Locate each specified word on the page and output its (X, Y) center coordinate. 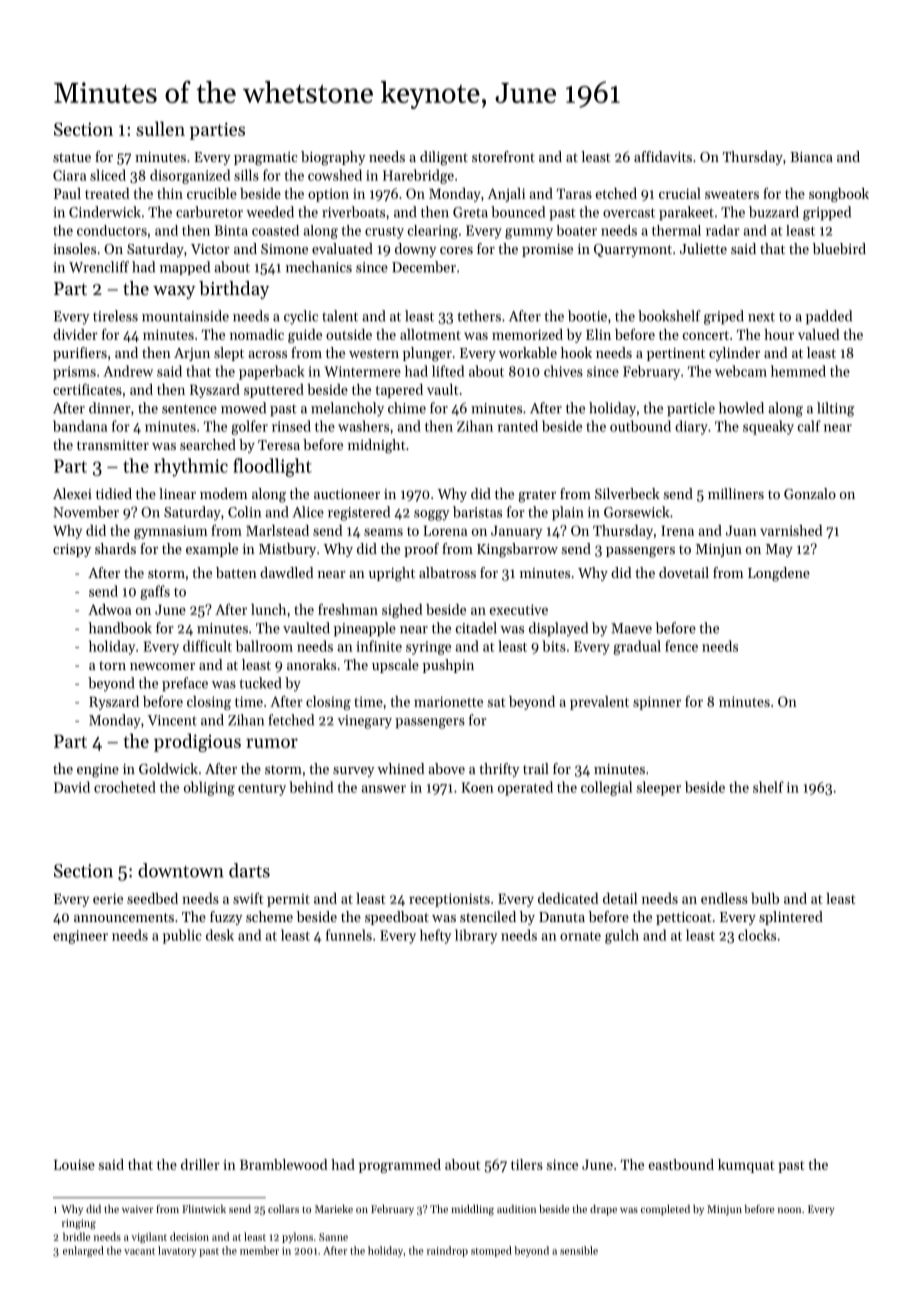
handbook (120, 628)
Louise (74, 1164)
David (72, 787)
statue (72, 157)
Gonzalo (810, 493)
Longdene (779, 574)
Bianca (811, 157)
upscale (395, 666)
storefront (503, 156)
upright (392, 574)
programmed (400, 1166)
